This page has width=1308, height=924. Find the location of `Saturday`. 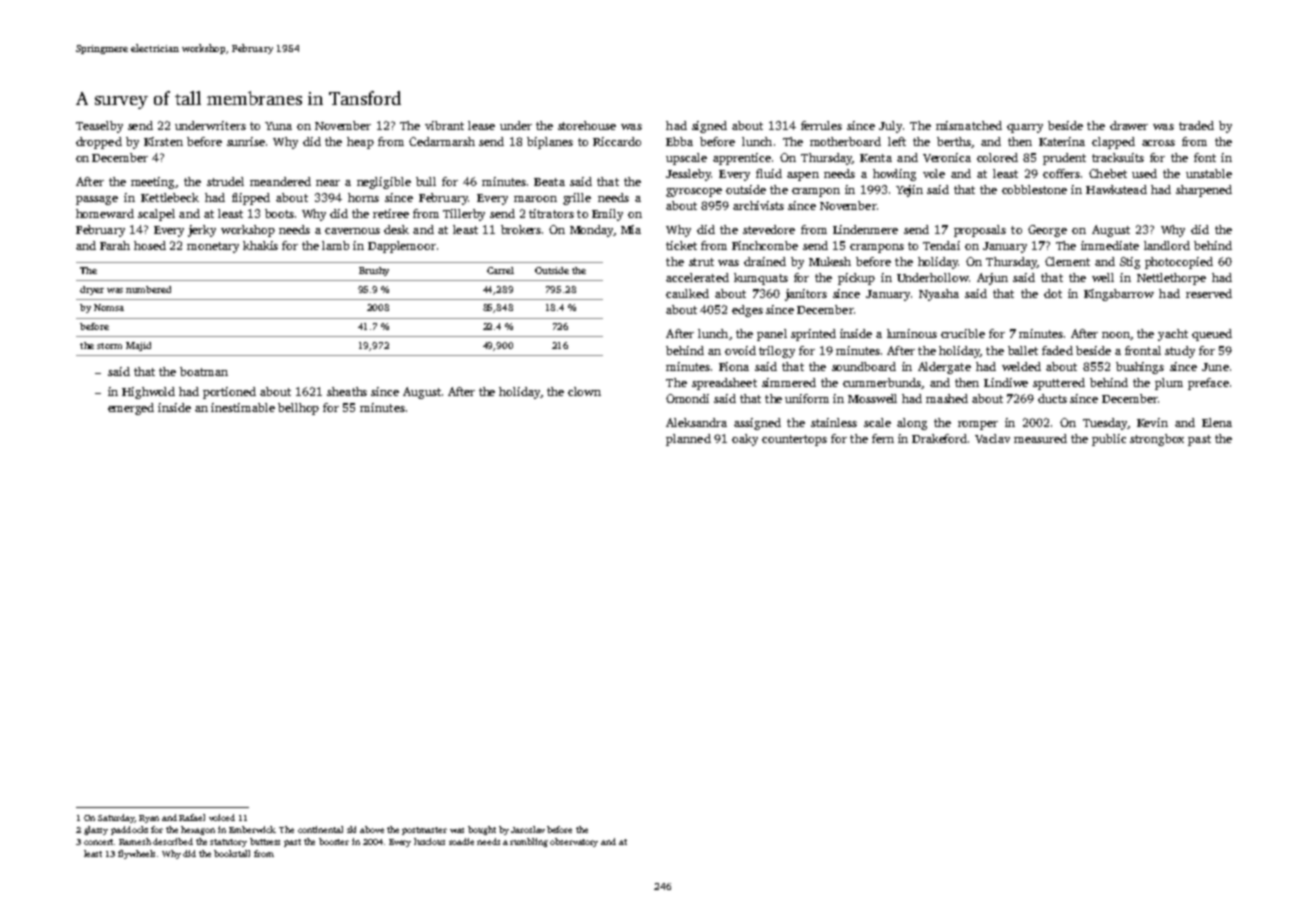

Saturday is located at coordinates (116, 818).
